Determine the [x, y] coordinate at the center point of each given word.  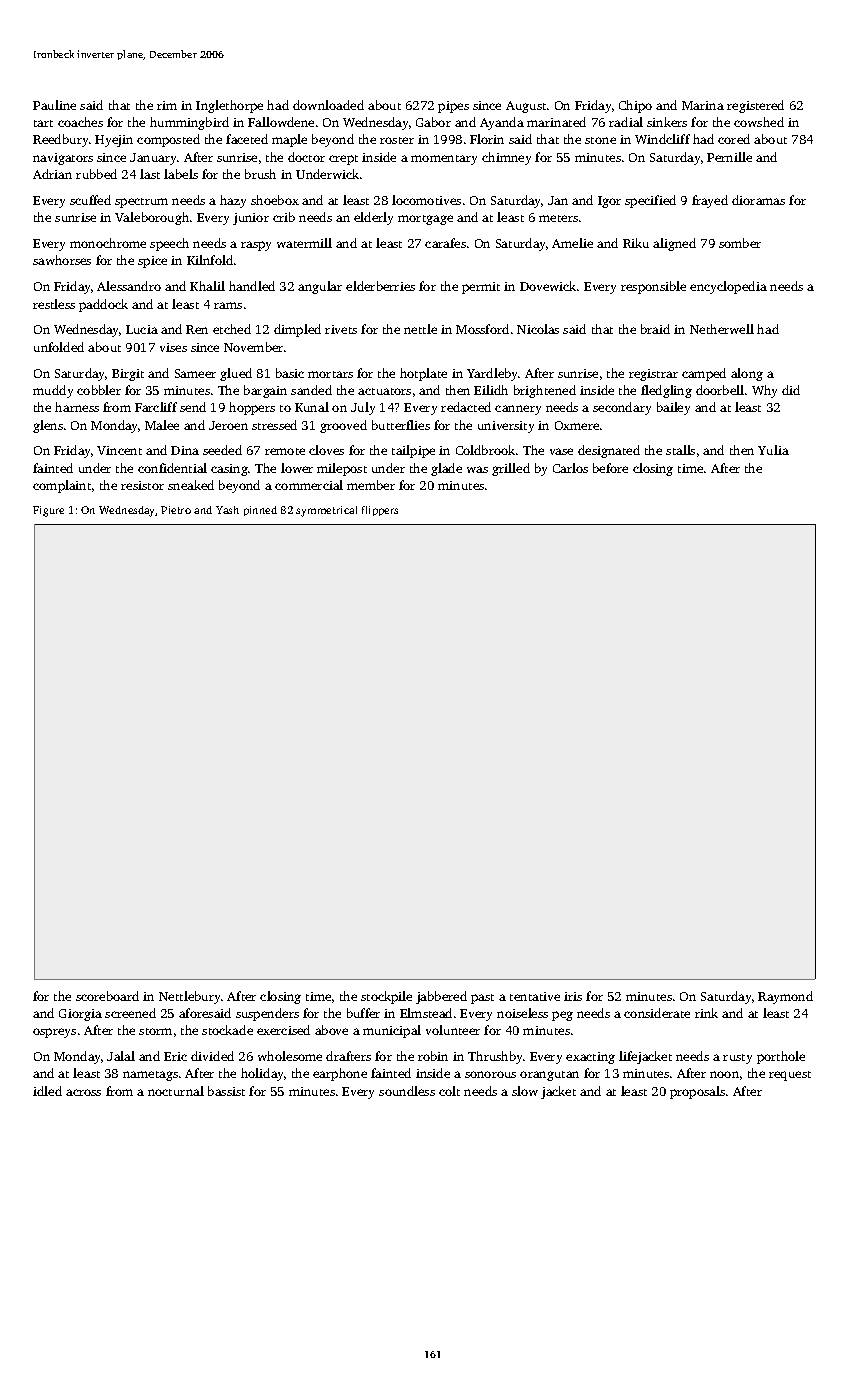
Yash [227, 510]
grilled [511, 469]
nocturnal [176, 1091]
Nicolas [538, 329]
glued [236, 374]
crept [343, 160]
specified [650, 201]
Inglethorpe [229, 106]
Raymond [785, 997]
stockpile [386, 997]
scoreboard [107, 996]
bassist [226, 1091]
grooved [343, 426]
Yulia [773, 450]
